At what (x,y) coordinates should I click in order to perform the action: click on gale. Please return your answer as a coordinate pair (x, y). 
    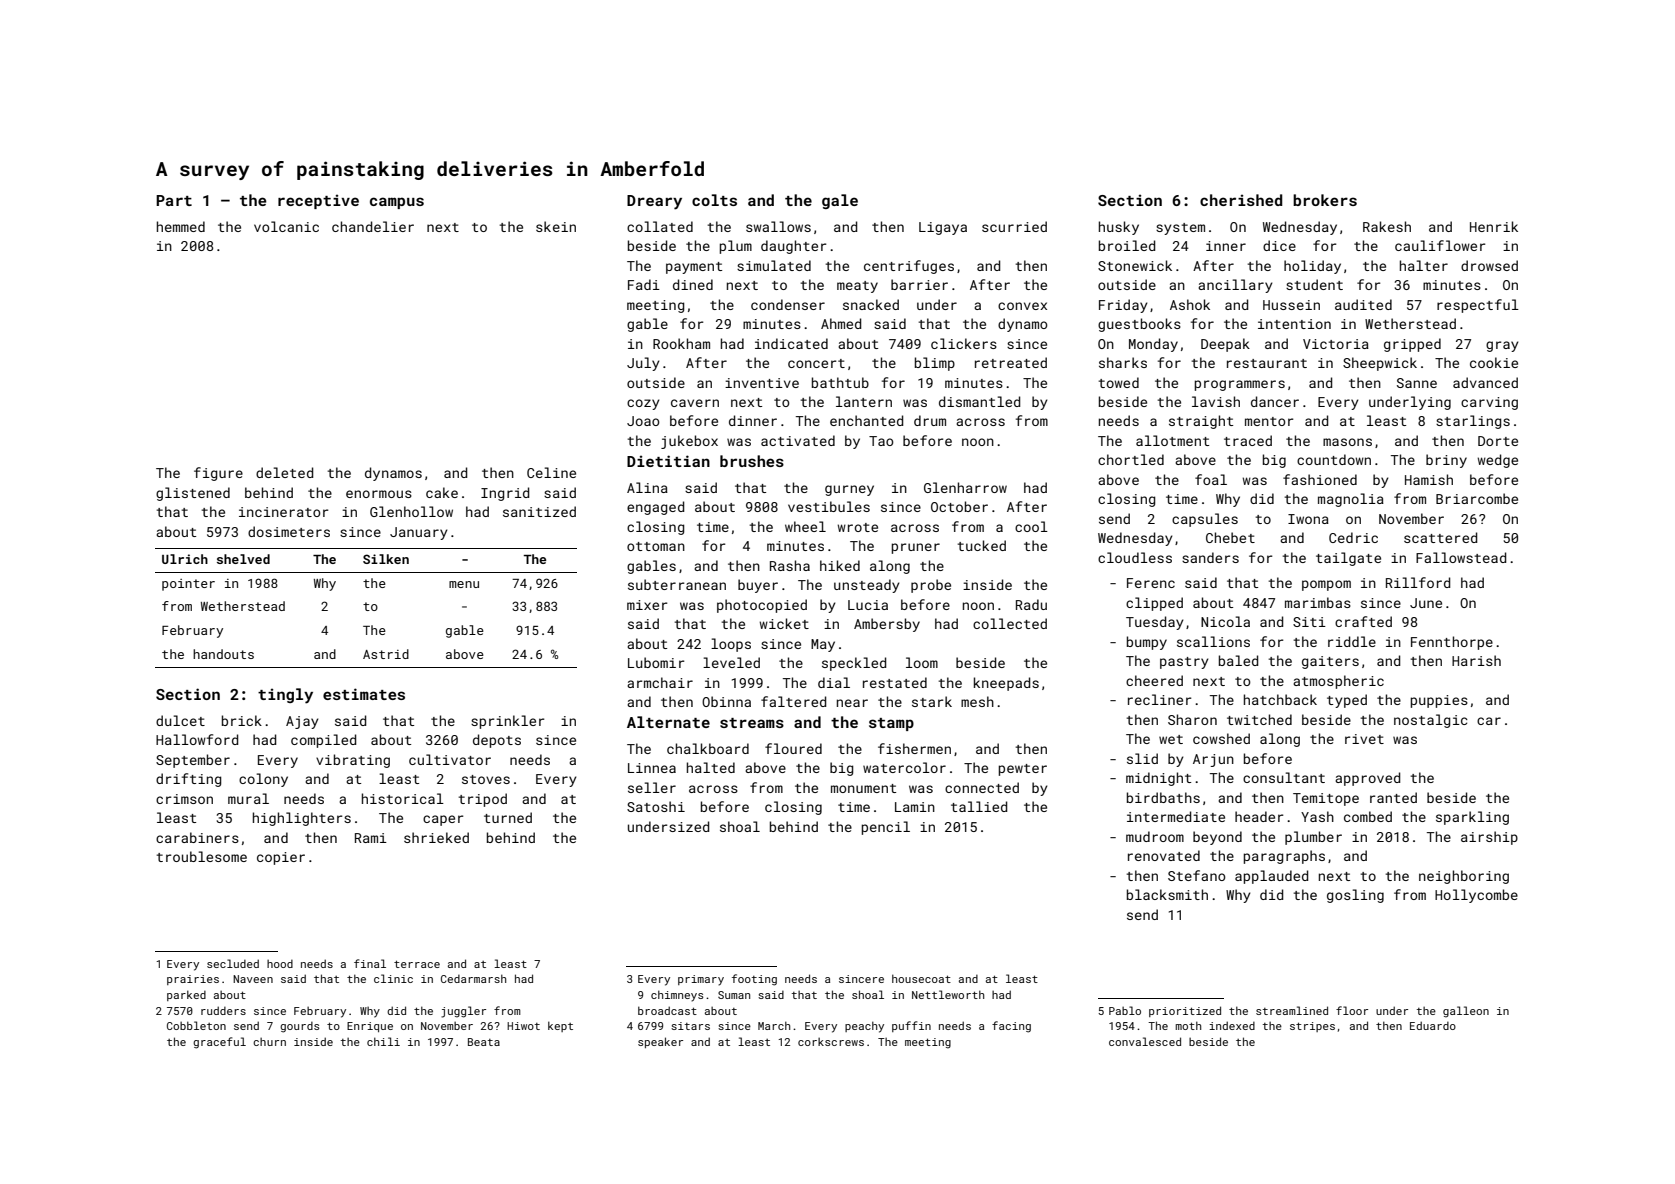
    Looking at the image, I should click on (840, 201).
